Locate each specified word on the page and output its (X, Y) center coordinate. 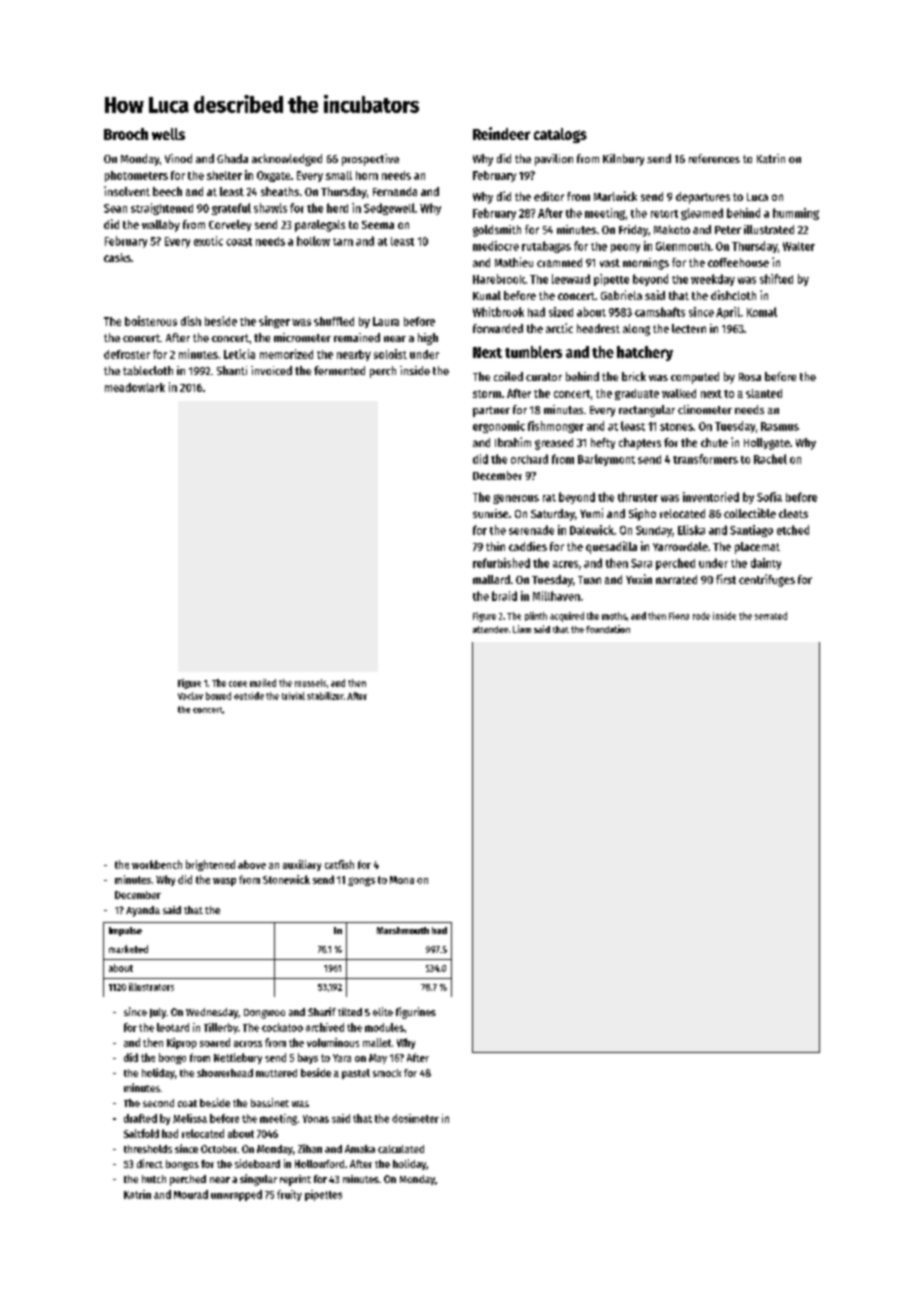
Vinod (178, 158)
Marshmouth (403, 930)
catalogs (560, 135)
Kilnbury (623, 160)
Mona (402, 880)
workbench (157, 864)
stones (676, 427)
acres (565, 564)
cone (238, 684)
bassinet (270, 1102)
